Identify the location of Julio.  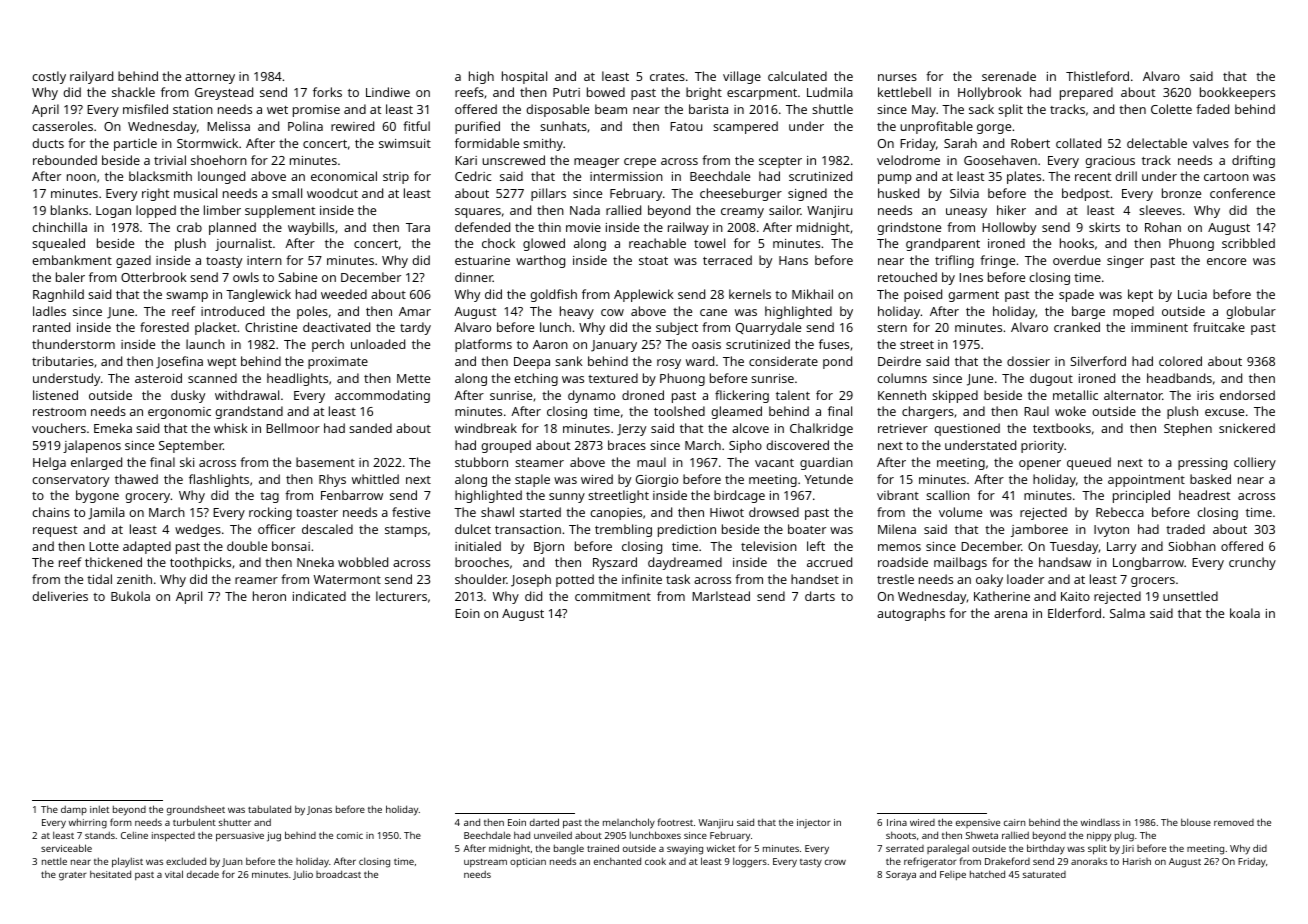
(303, 875).
